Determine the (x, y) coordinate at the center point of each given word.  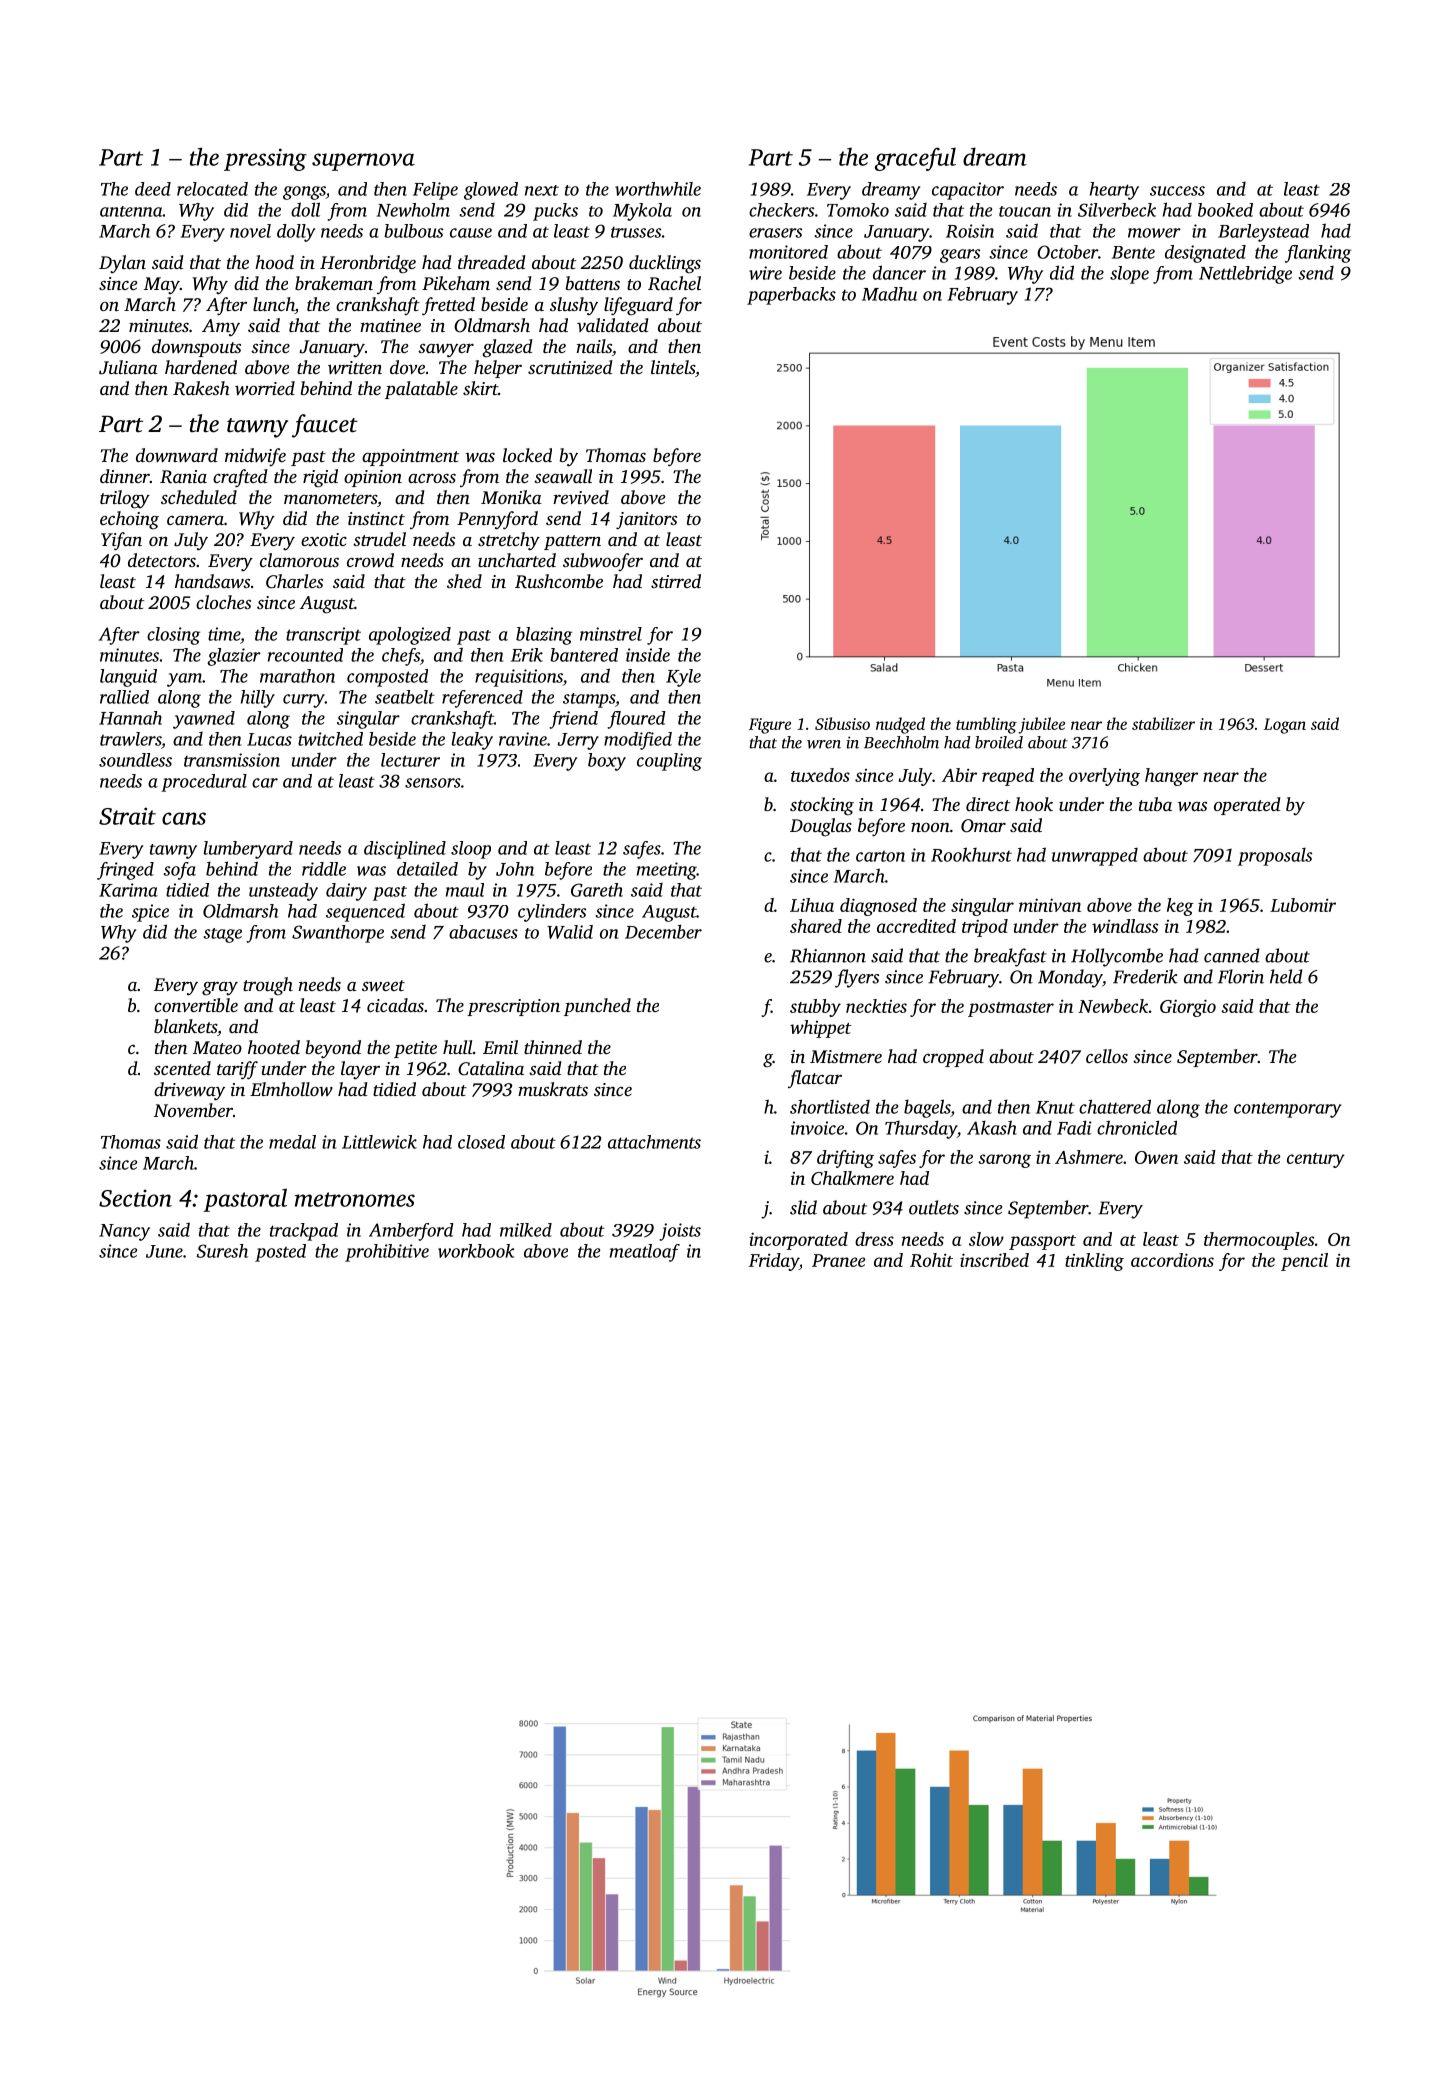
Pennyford (497, 520)
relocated (212, 189)
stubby (815, 1008)
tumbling (986, 725)
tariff (237, 1070)
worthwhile (658, 189)
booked (1225, 210)
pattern (572, 542)
